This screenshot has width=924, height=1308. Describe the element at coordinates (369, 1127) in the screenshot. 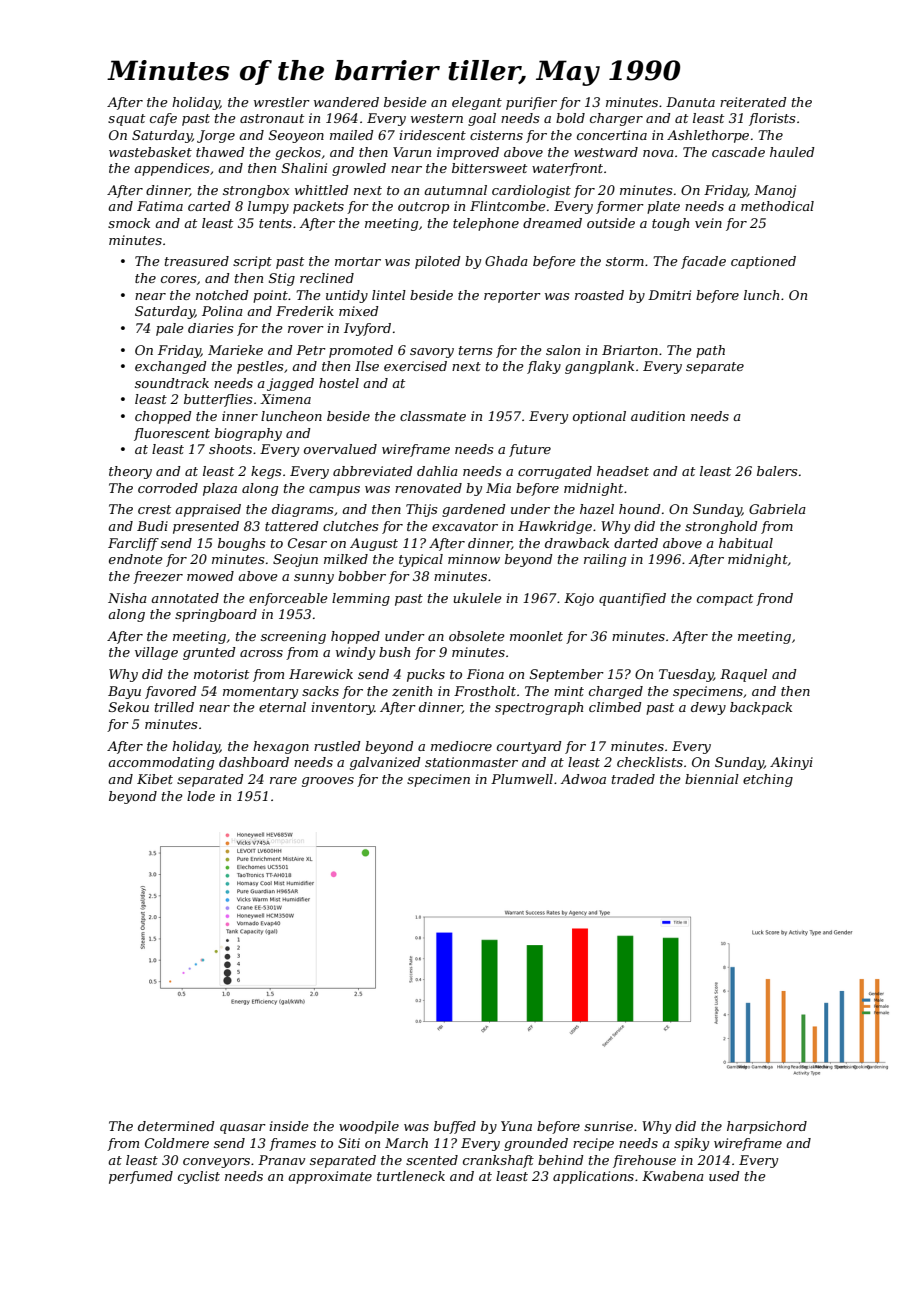

I see `woodpile` at that location.
